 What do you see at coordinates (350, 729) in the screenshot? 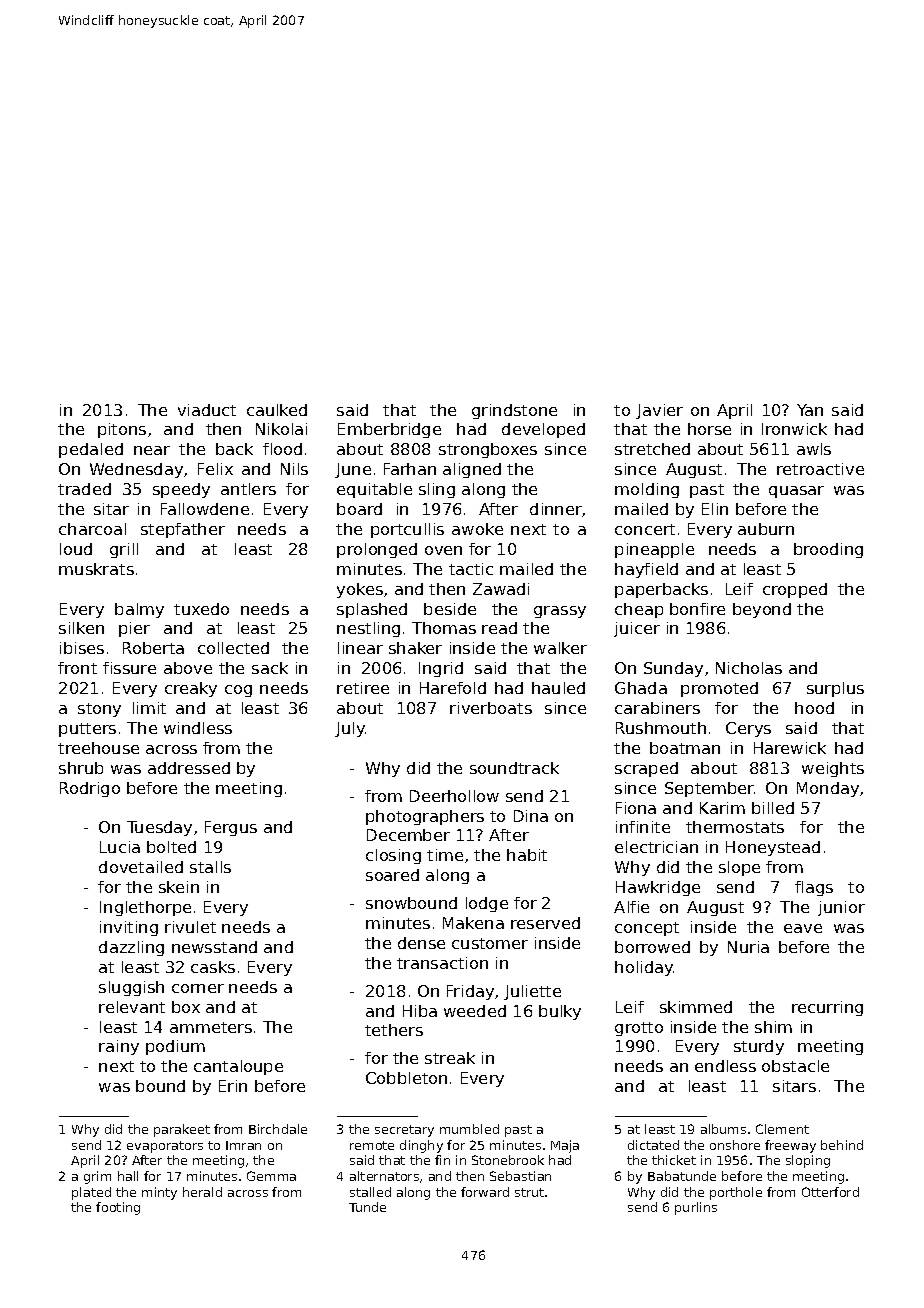
I see `July` at bounding box center [350, 729].
